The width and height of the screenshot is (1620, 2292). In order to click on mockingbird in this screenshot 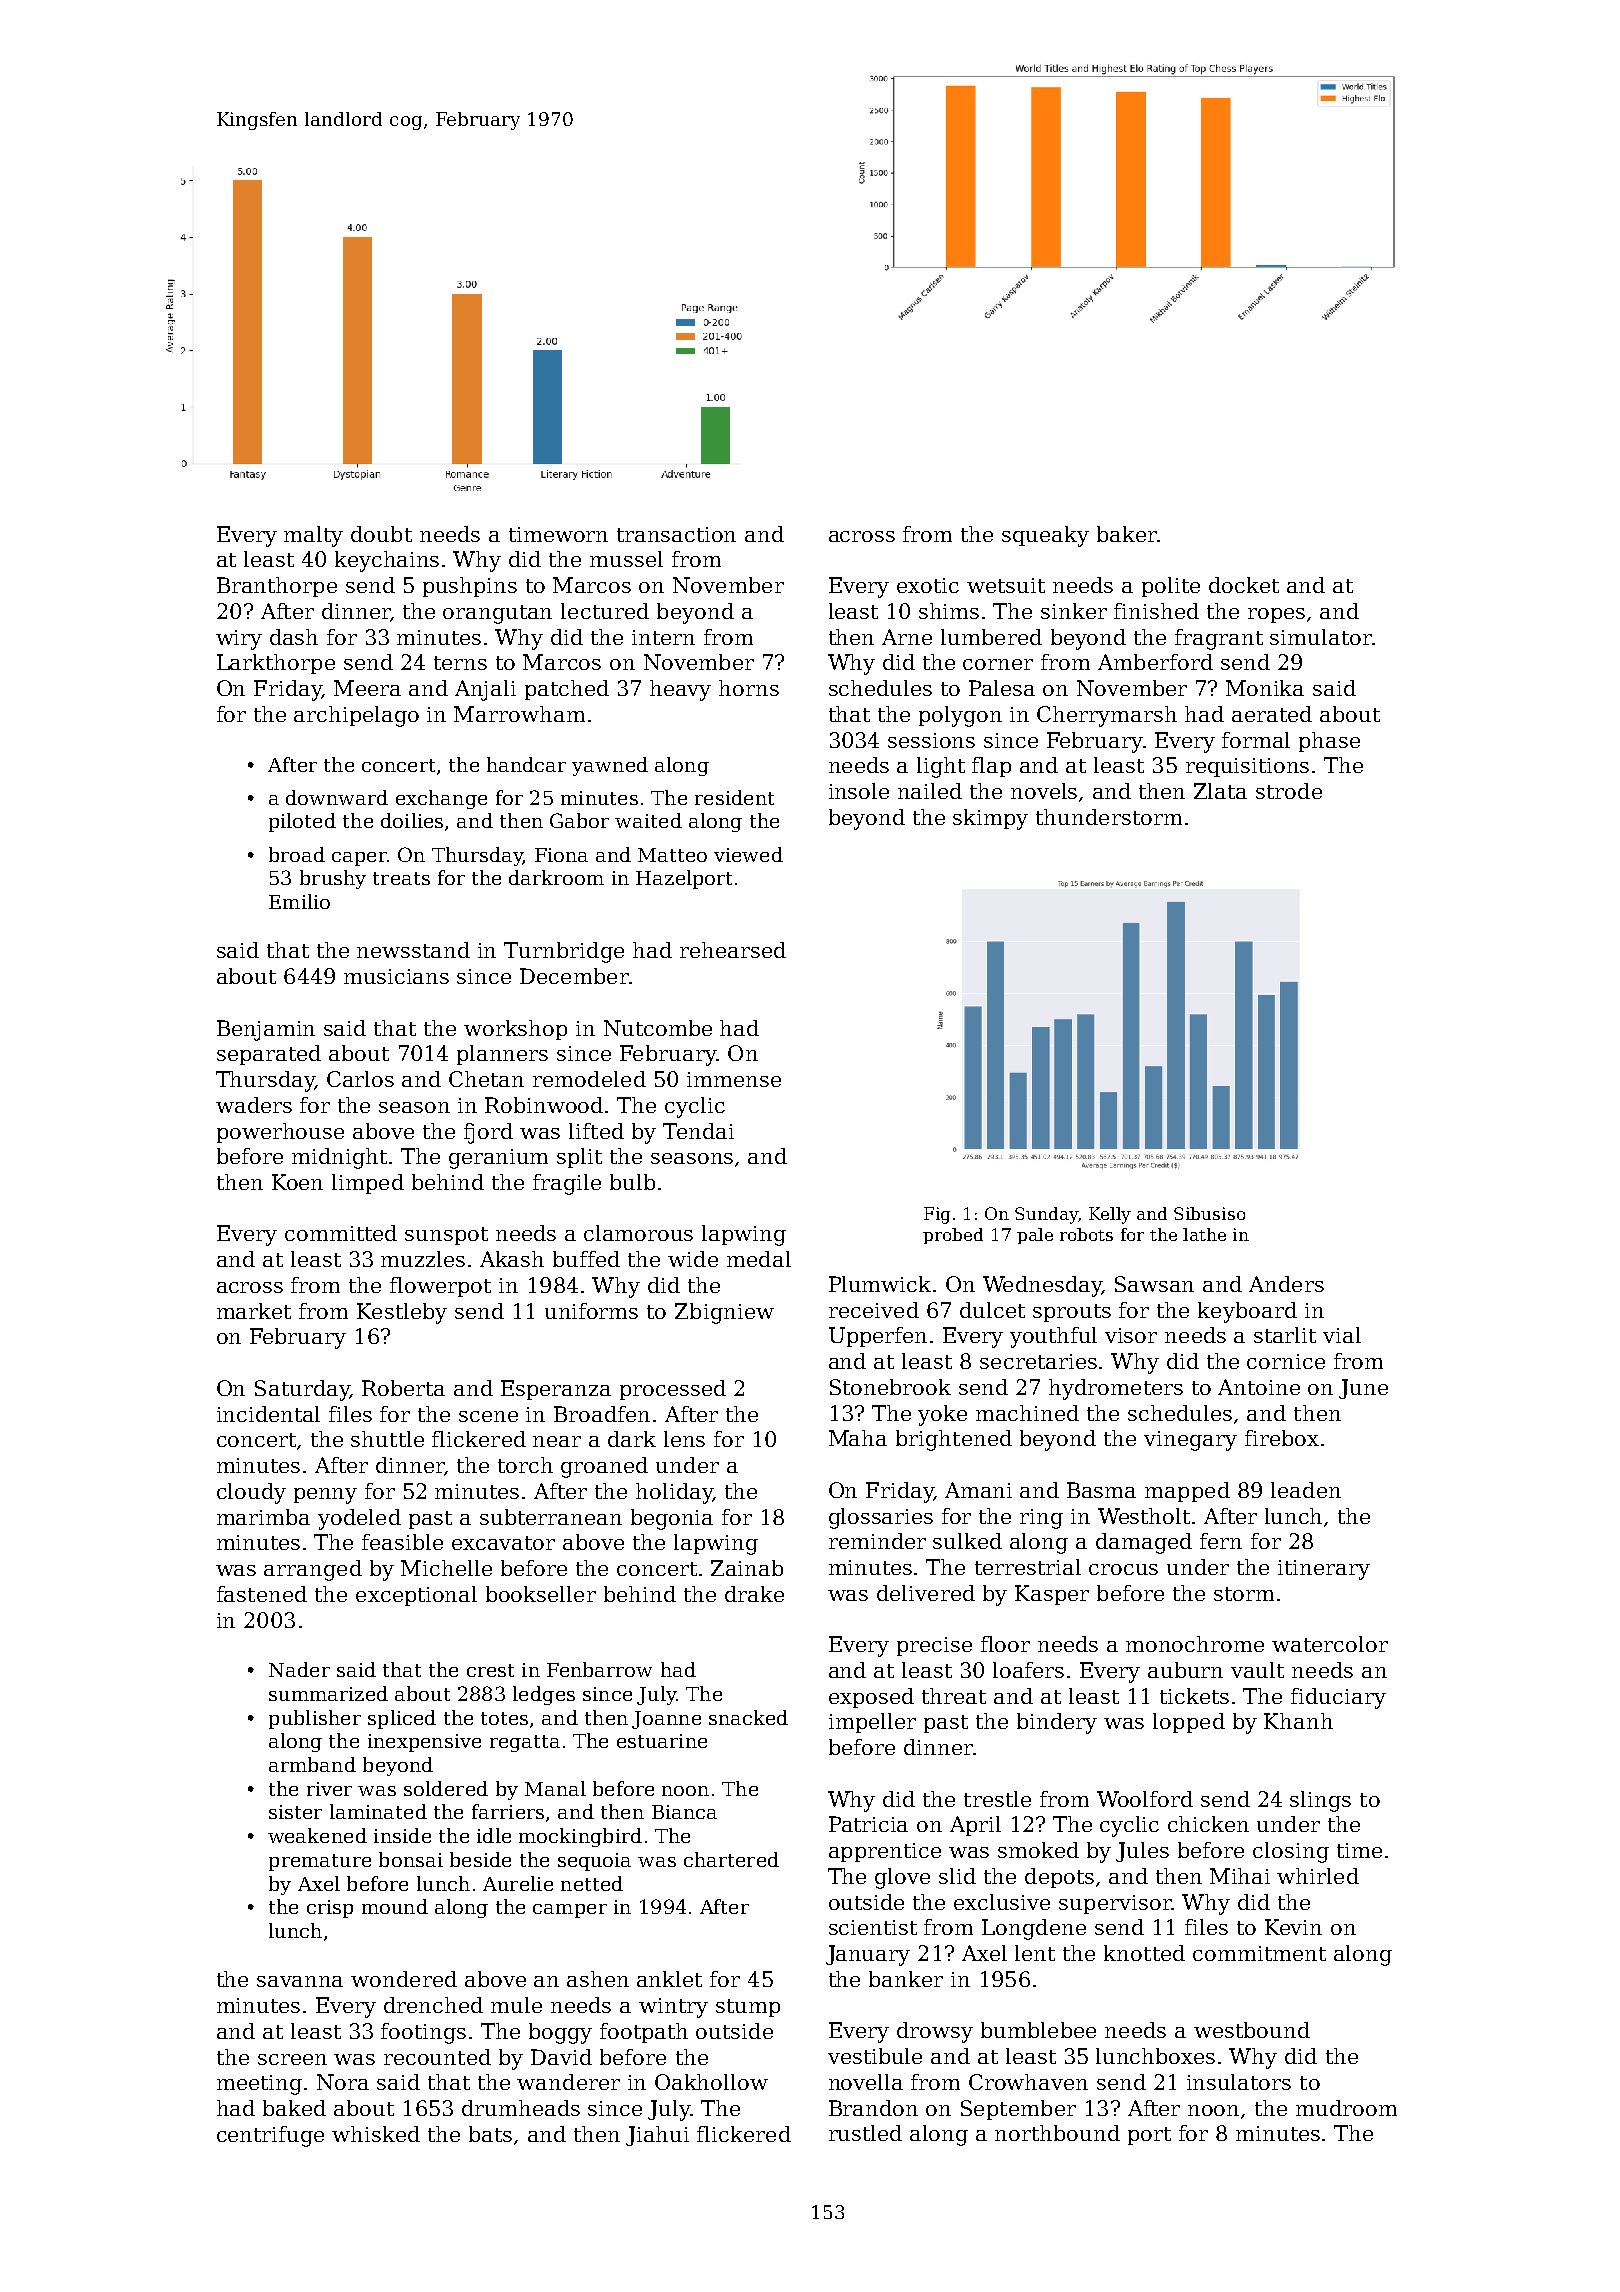, I will do `click(580, 1837)`.
